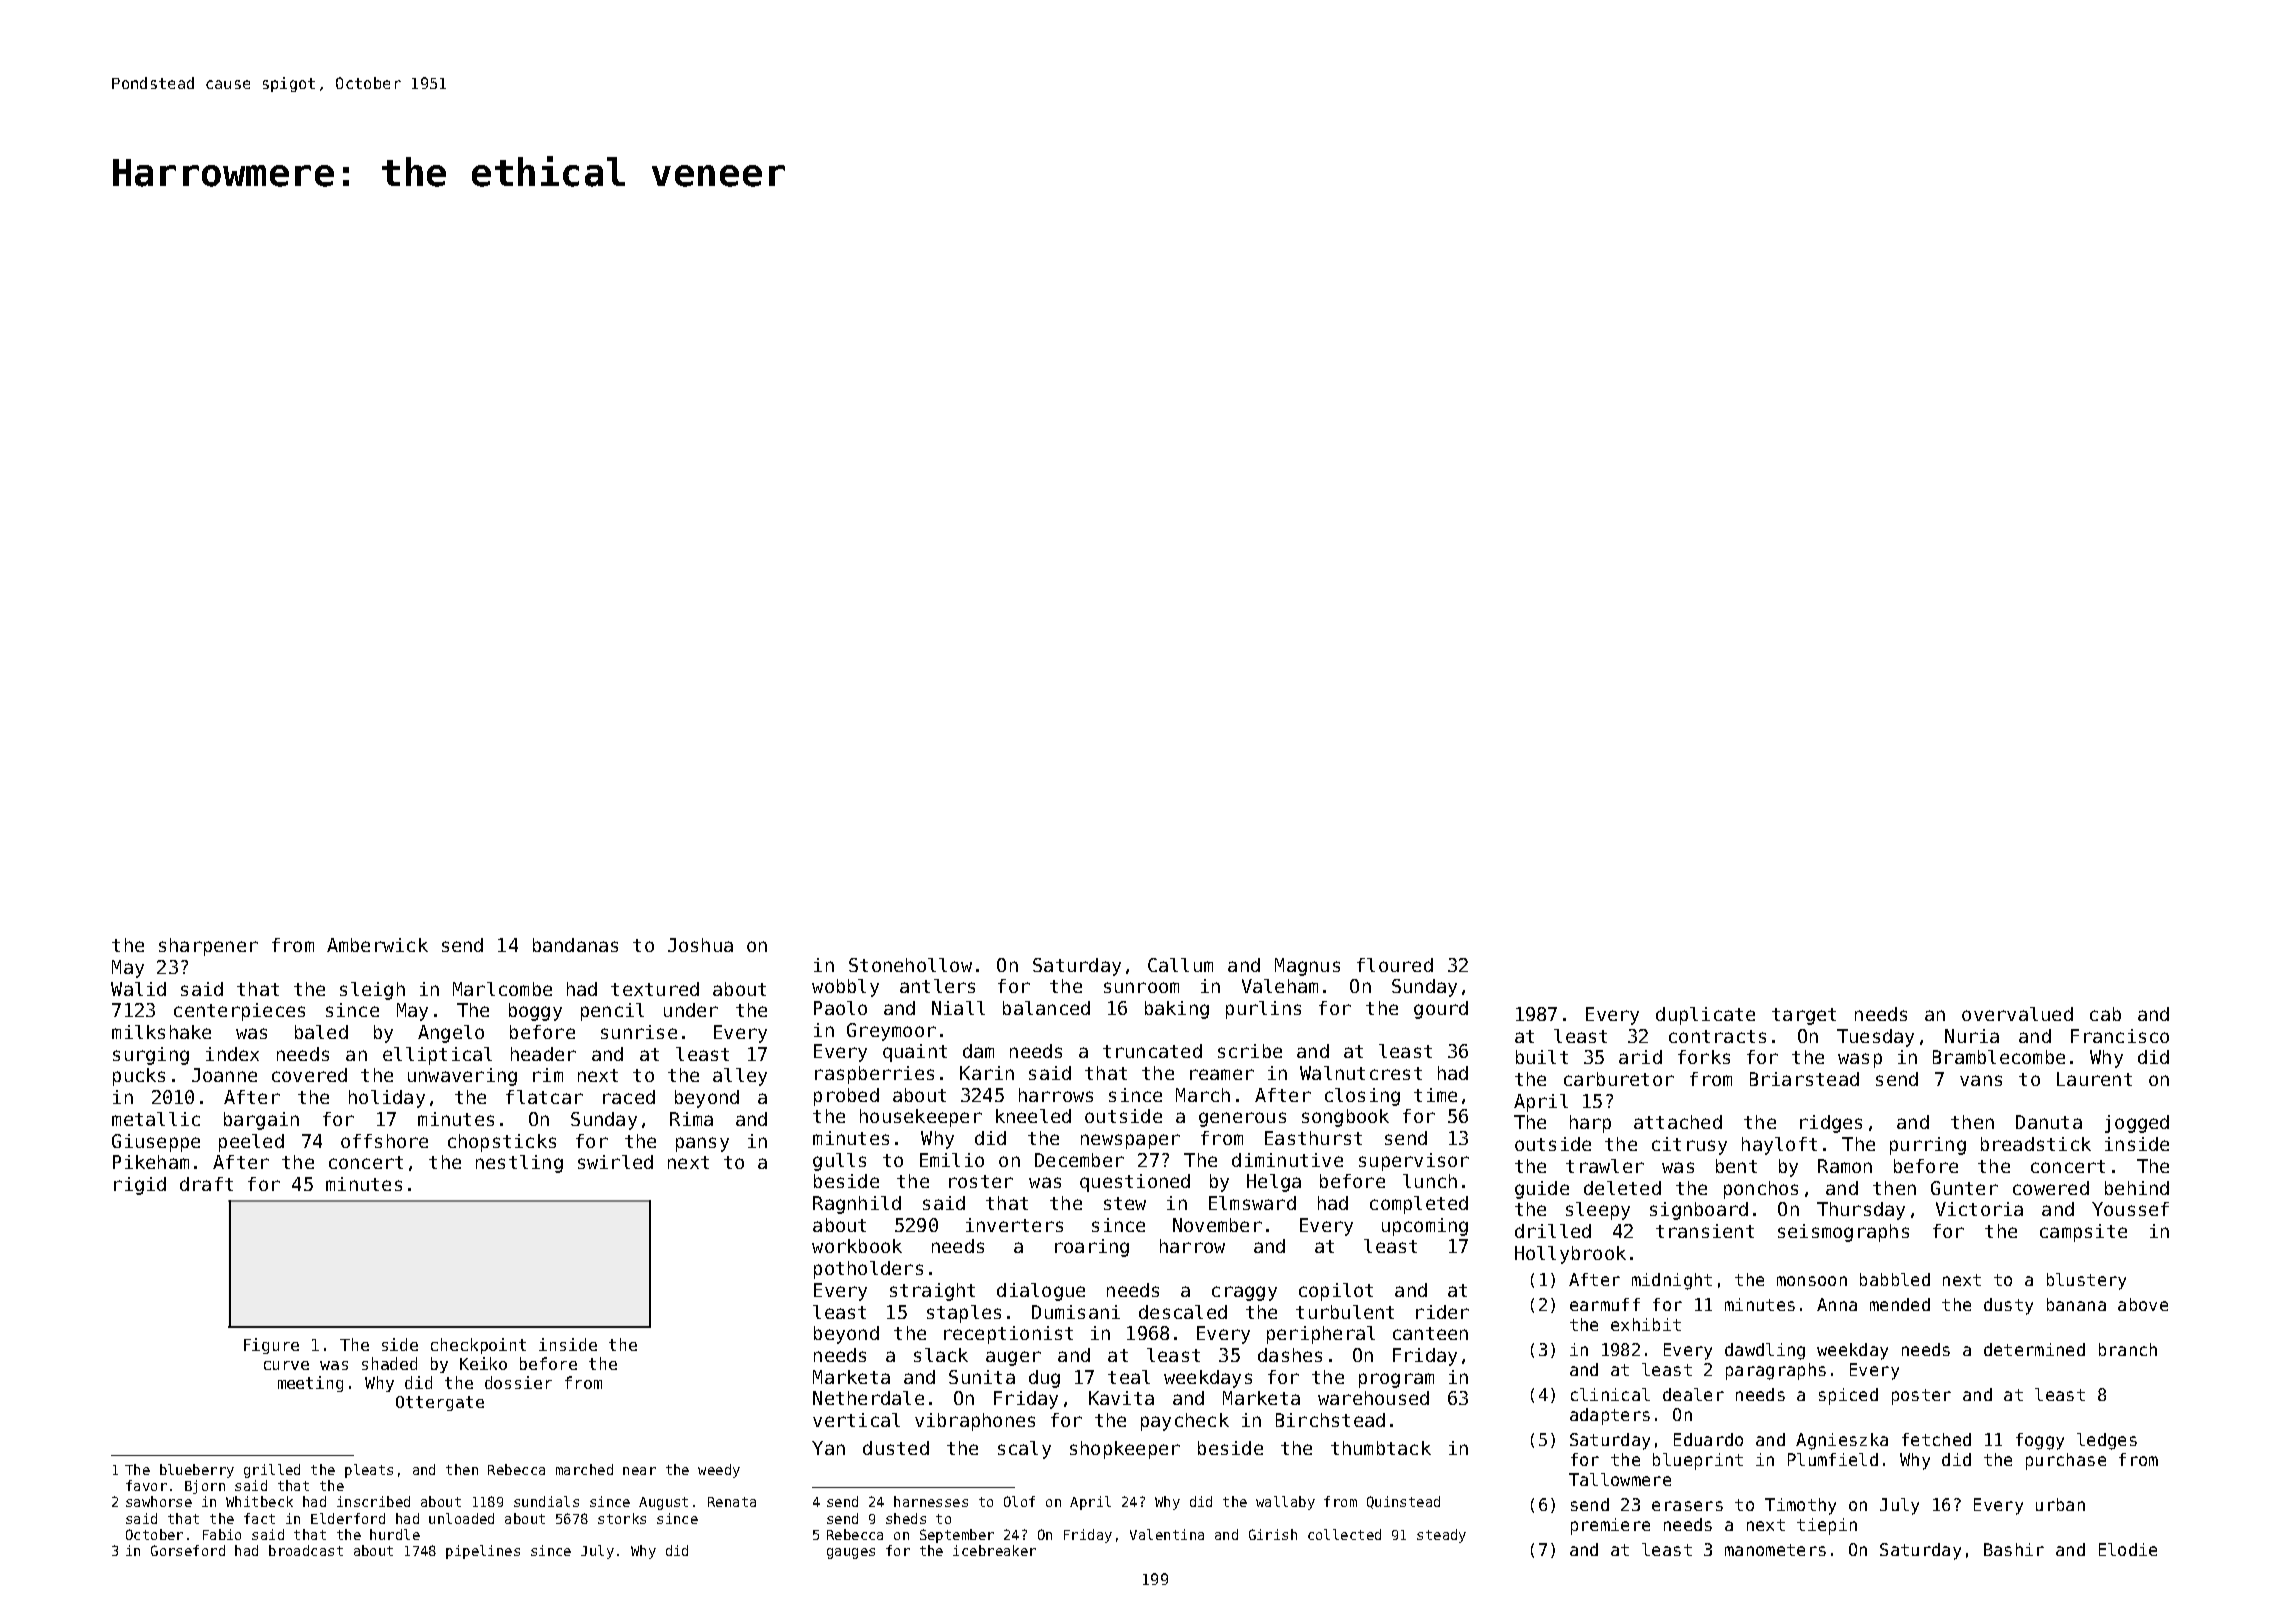  Describe the element at coordinates (851, 1553) in the page. I see `gauges` at that location.
